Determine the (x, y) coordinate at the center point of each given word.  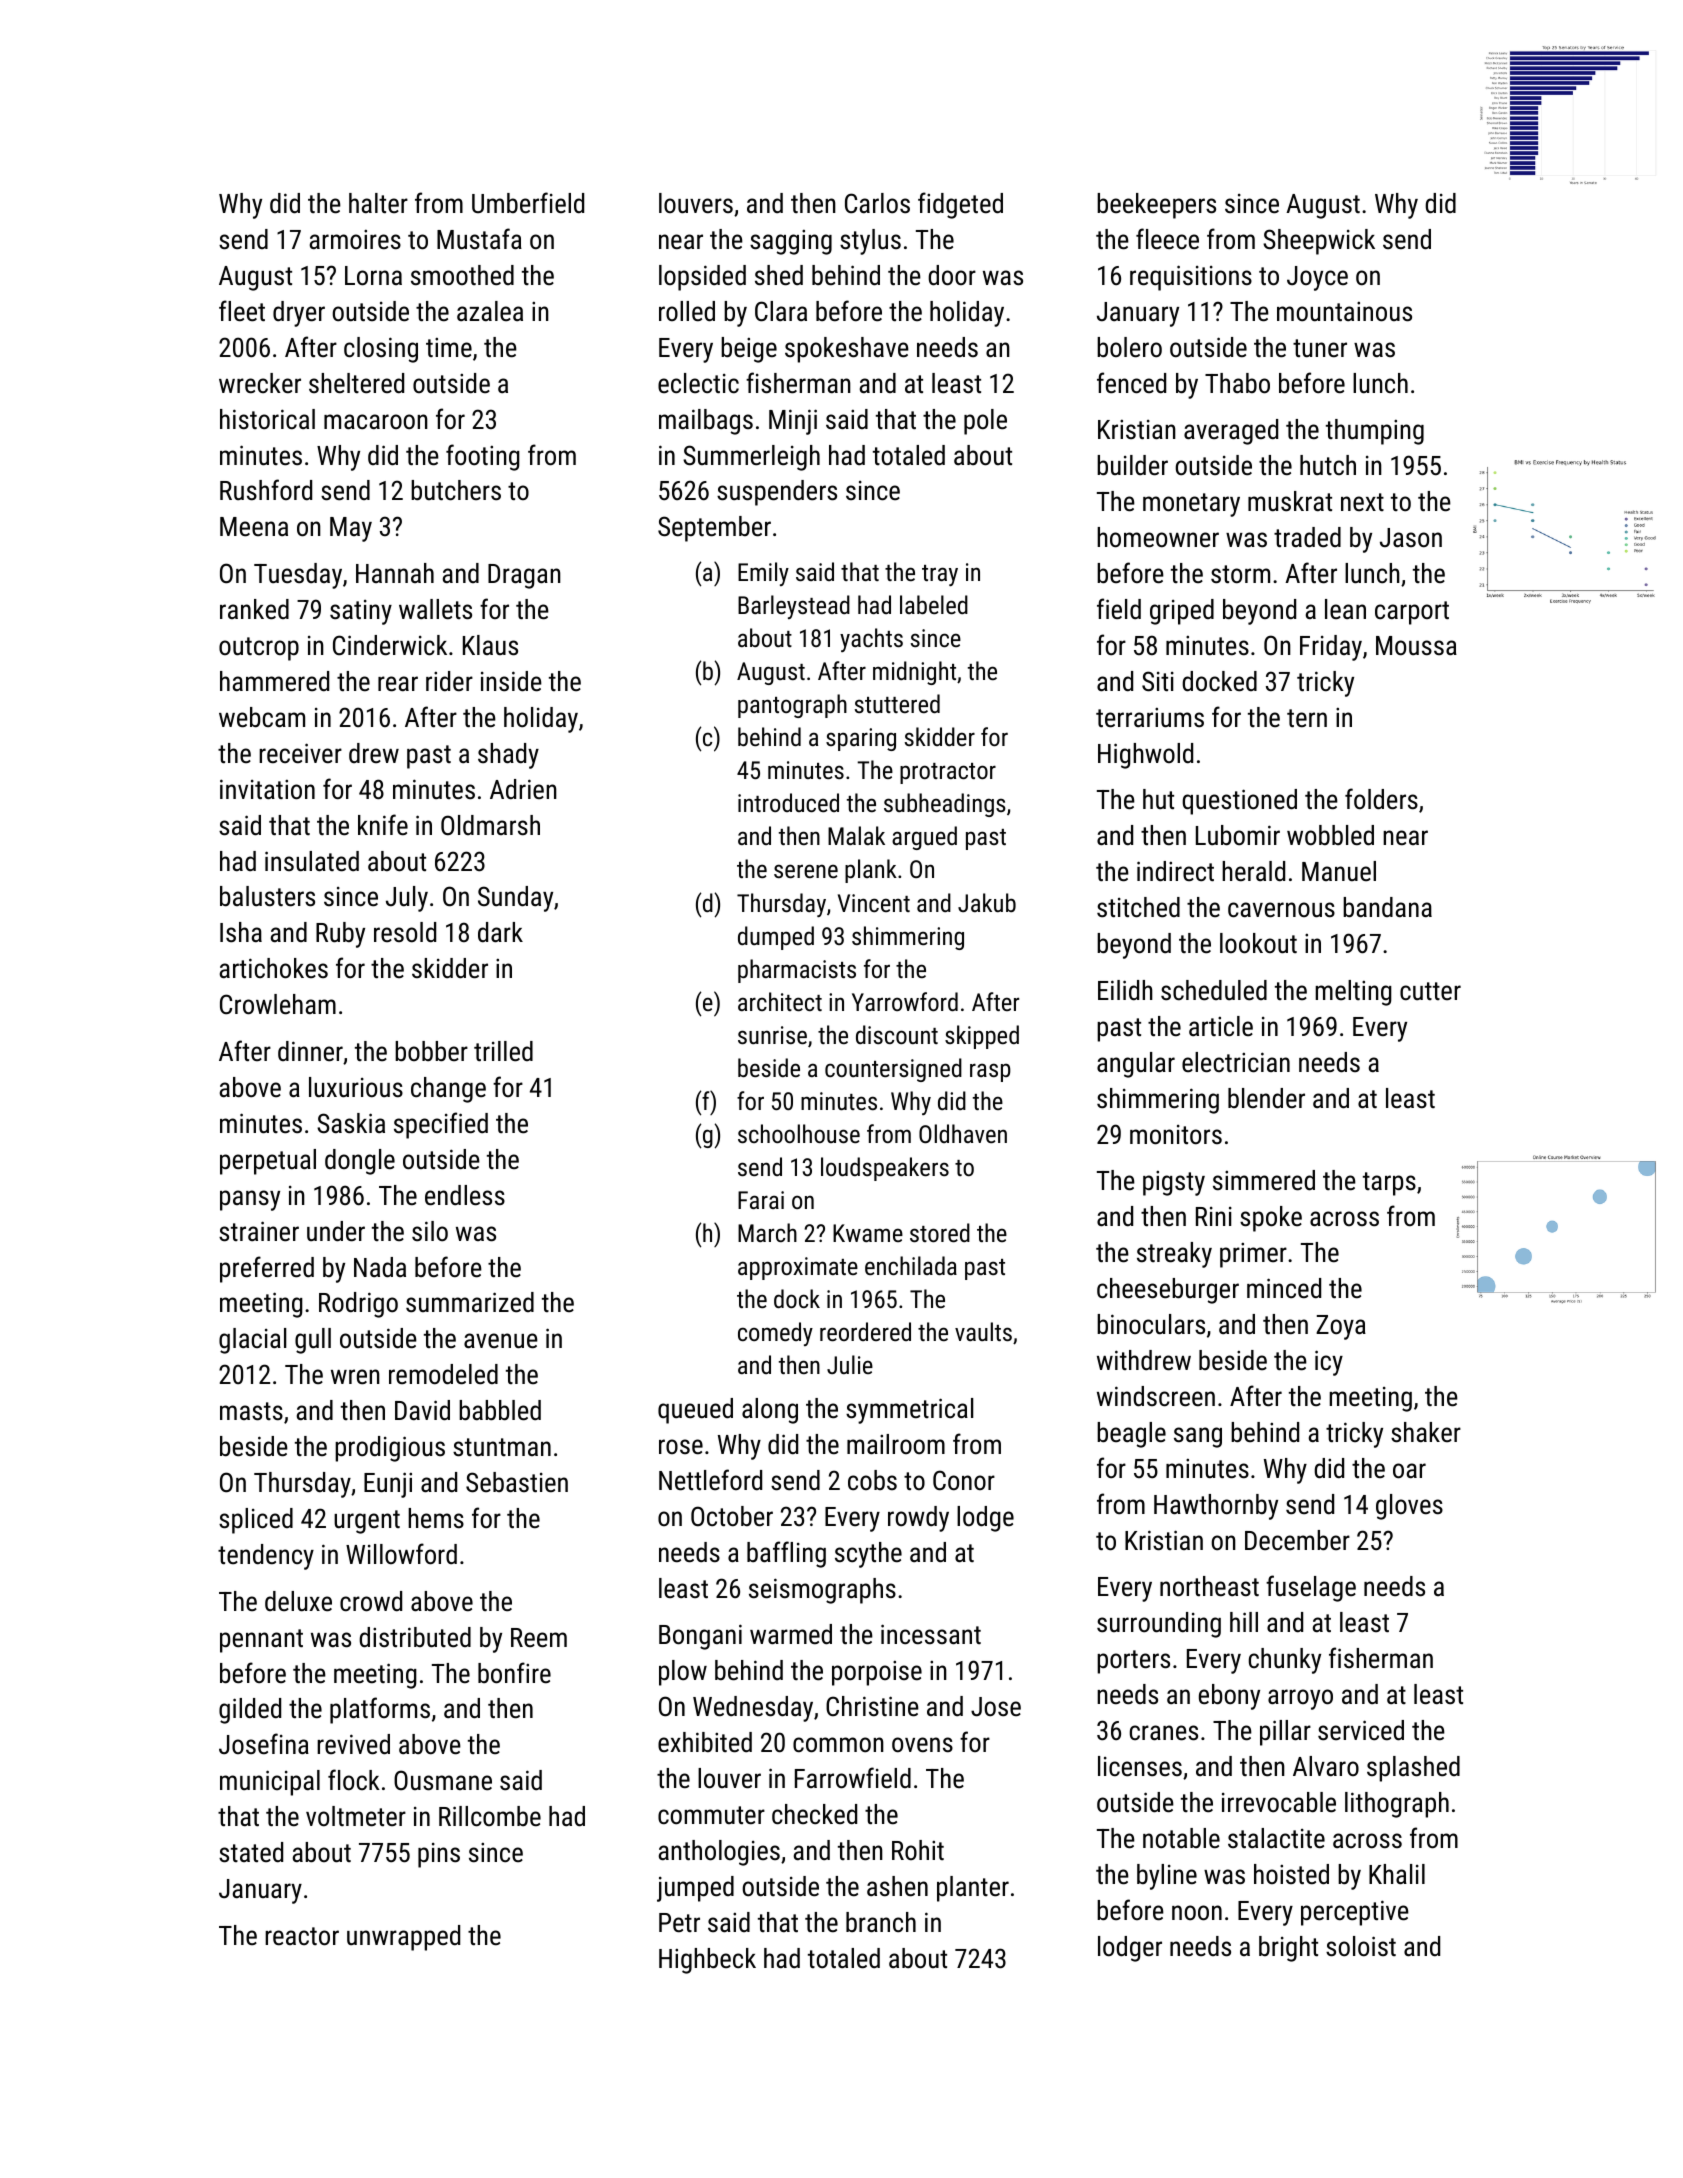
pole (985, 422)
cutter (1430, 991)
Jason (1411, 538)
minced (1284, 1288)
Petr (679, 1923)
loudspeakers (885, 1169)
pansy (250, 1200)
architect (780, 1001)
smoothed (462, 275)
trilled (503, 1051)
